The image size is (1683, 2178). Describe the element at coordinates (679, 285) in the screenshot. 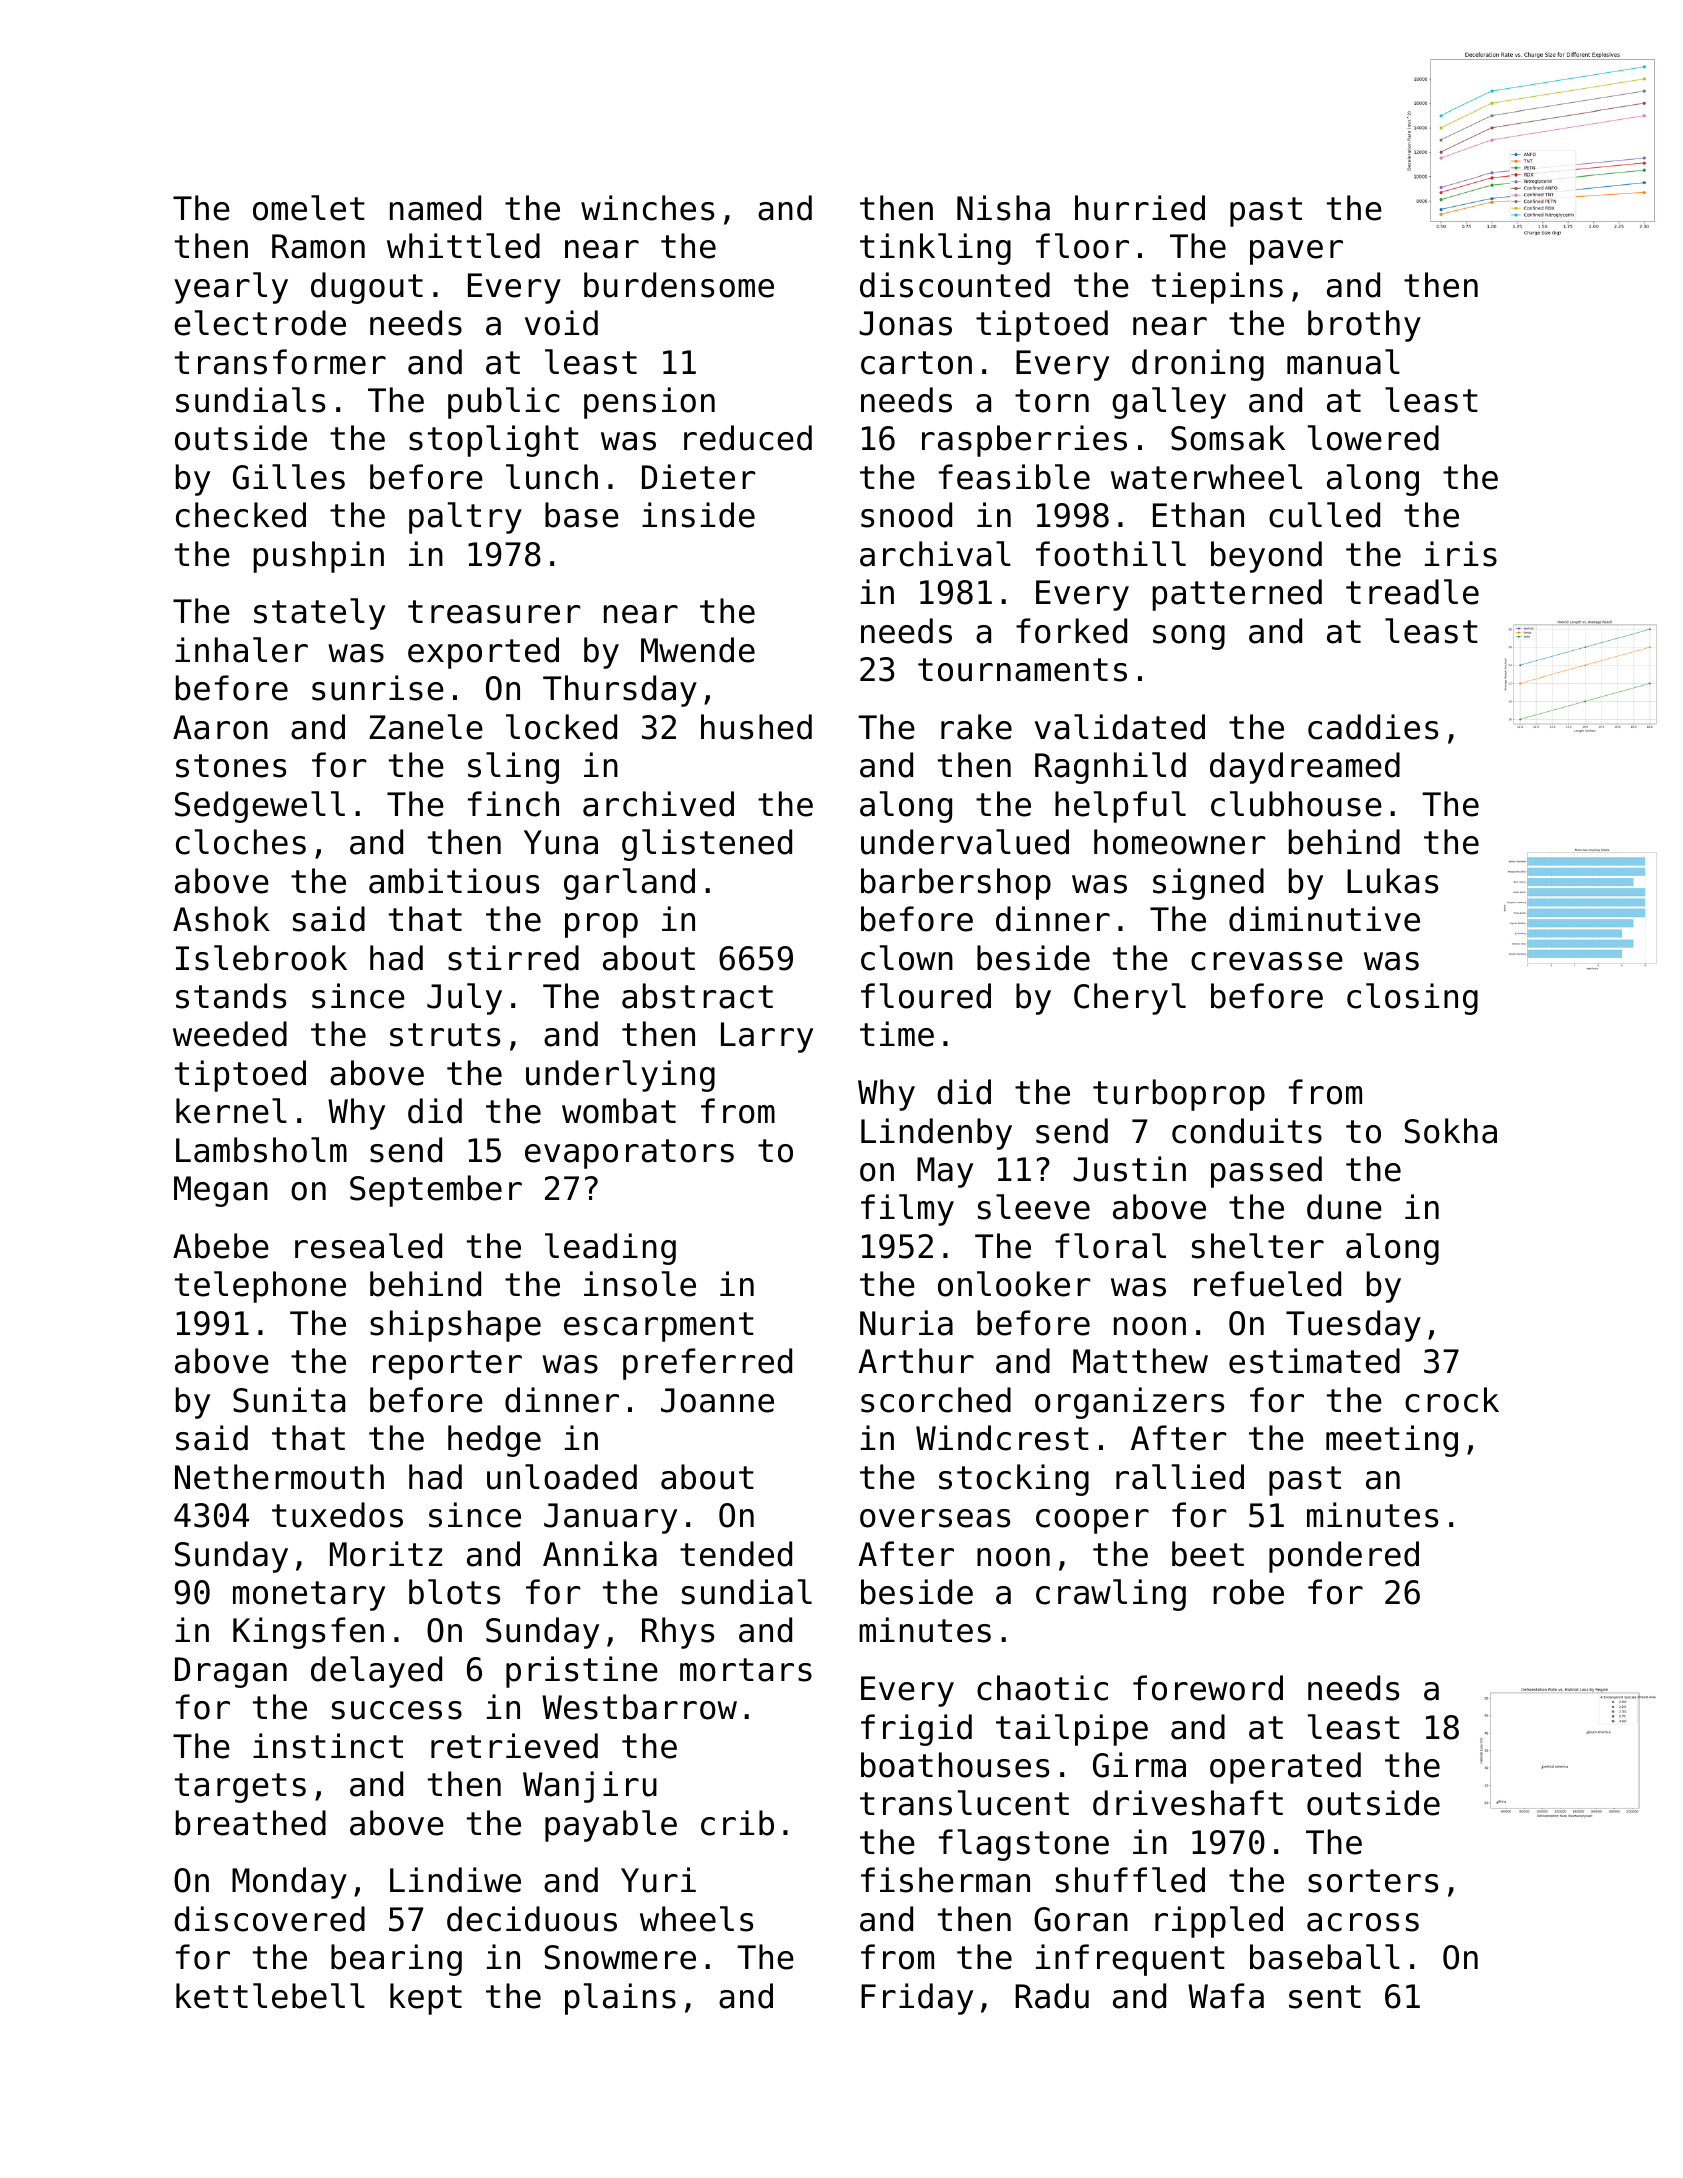

I see `burdensome` at that location.
